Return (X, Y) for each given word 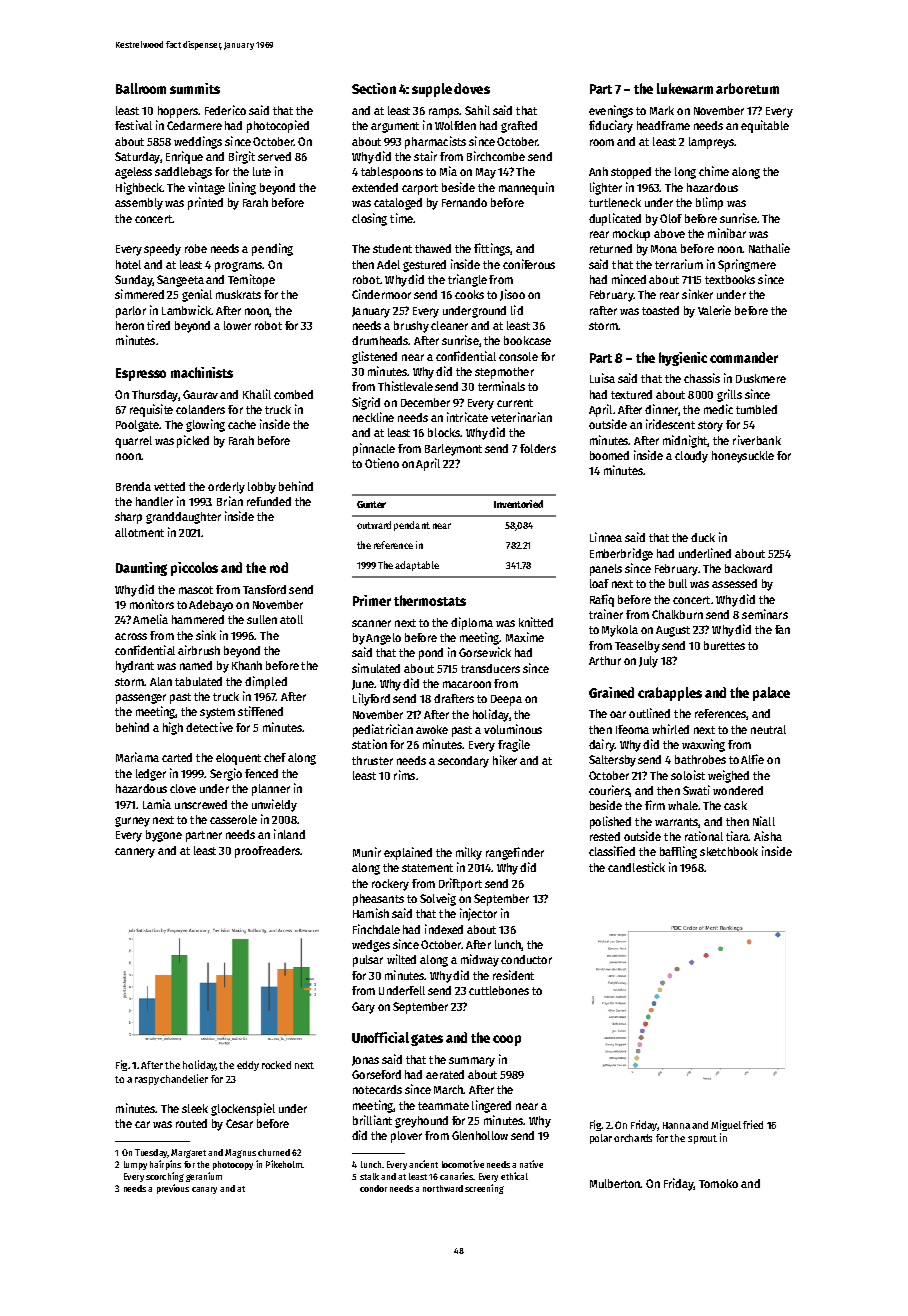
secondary (463, 762)
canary (204, 1190)
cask (735, 805)
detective (209, 727)
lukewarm (685, 88)
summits (195, 88)
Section (374, 88)
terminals (501, 386)
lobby (262, 488)
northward (443, 1188)
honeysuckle (743, 457)
